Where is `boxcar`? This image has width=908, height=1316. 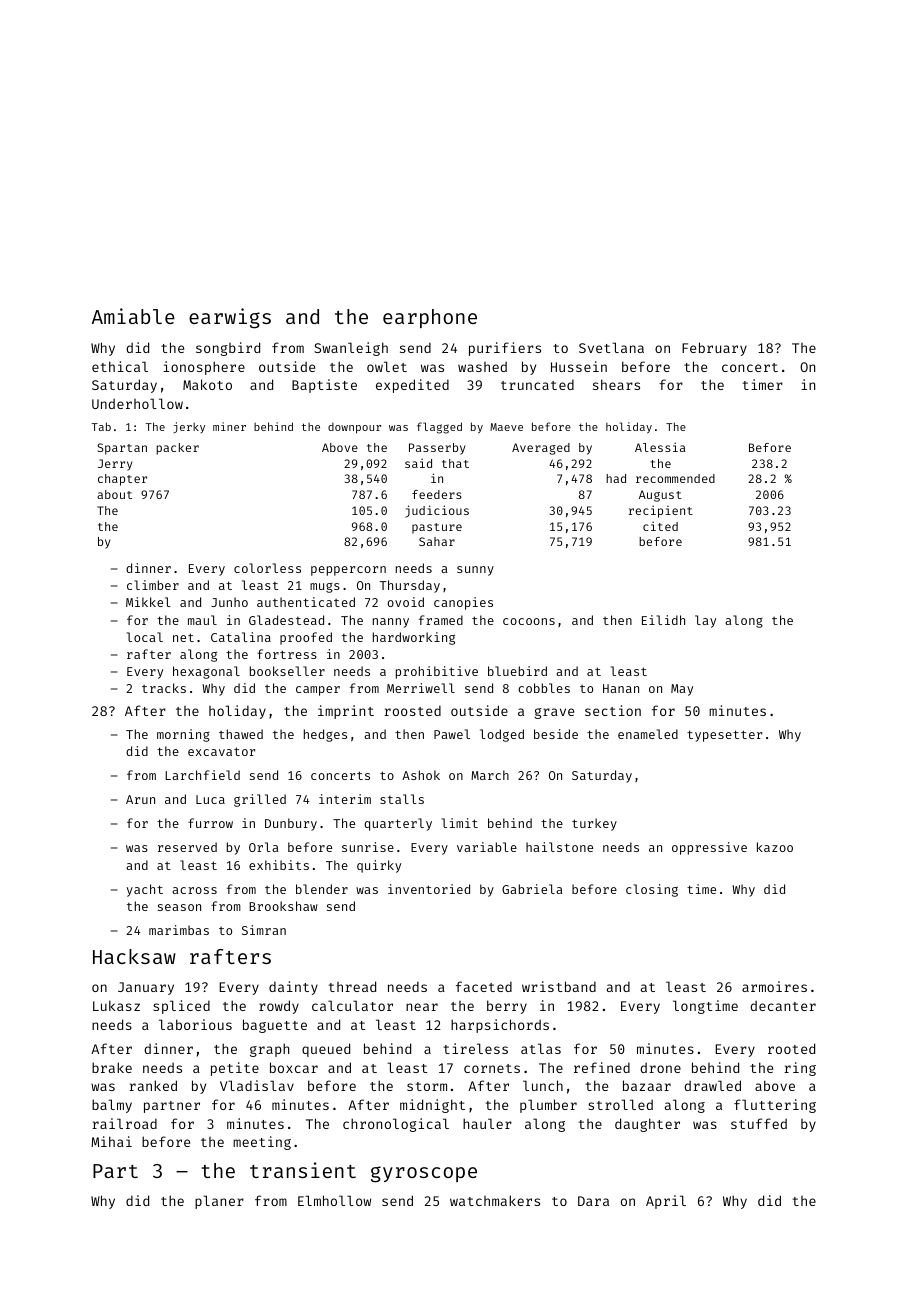 boxcar is located at coordinates (294, 1067).
